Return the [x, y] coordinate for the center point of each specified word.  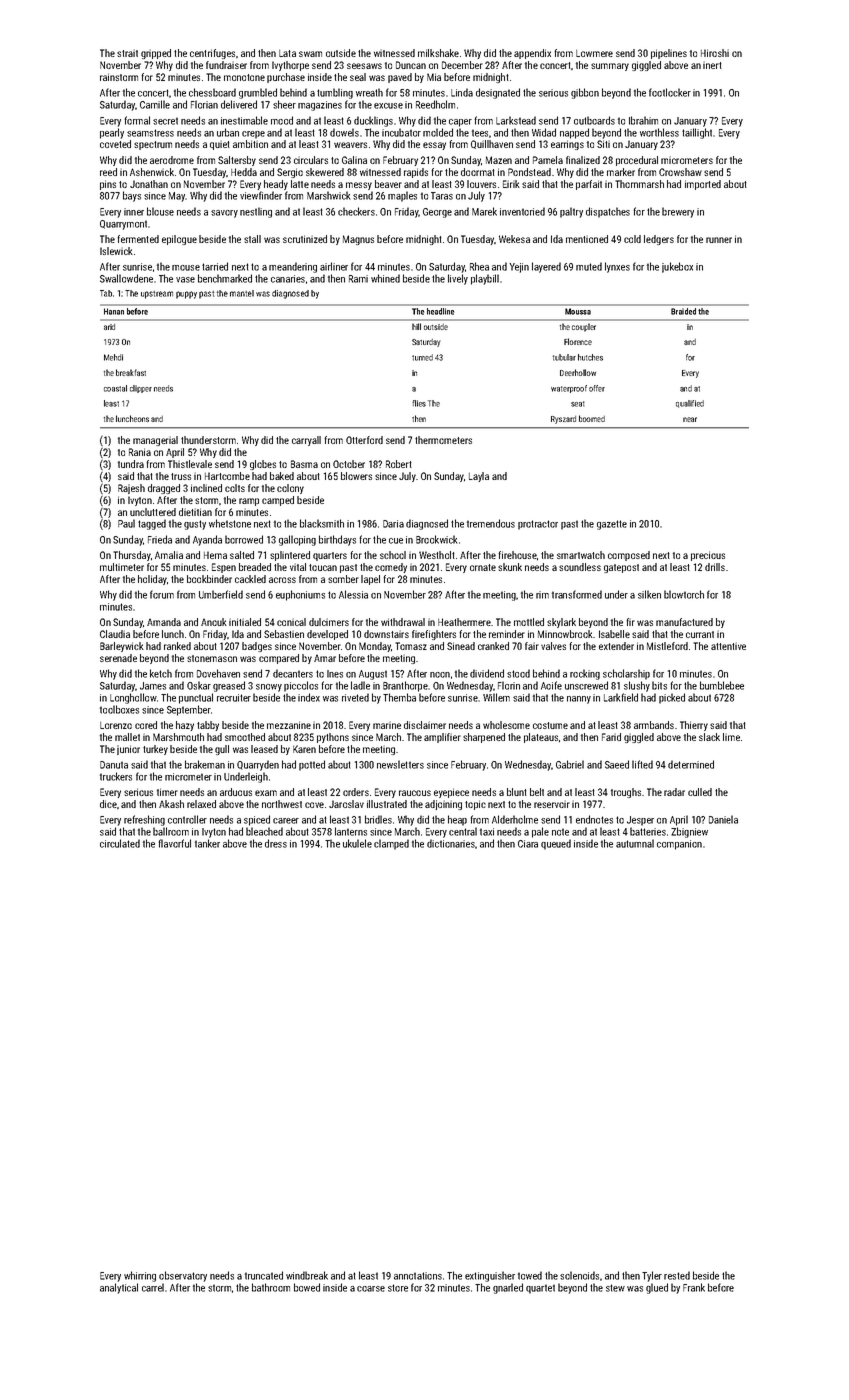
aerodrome [172, 160]
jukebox [677, 267]
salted [242, 555]
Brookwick [437, 539]
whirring [140, 1276]
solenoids [579, 1275]
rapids [416, 173]
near [690, 419]
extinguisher [490, 1276]
